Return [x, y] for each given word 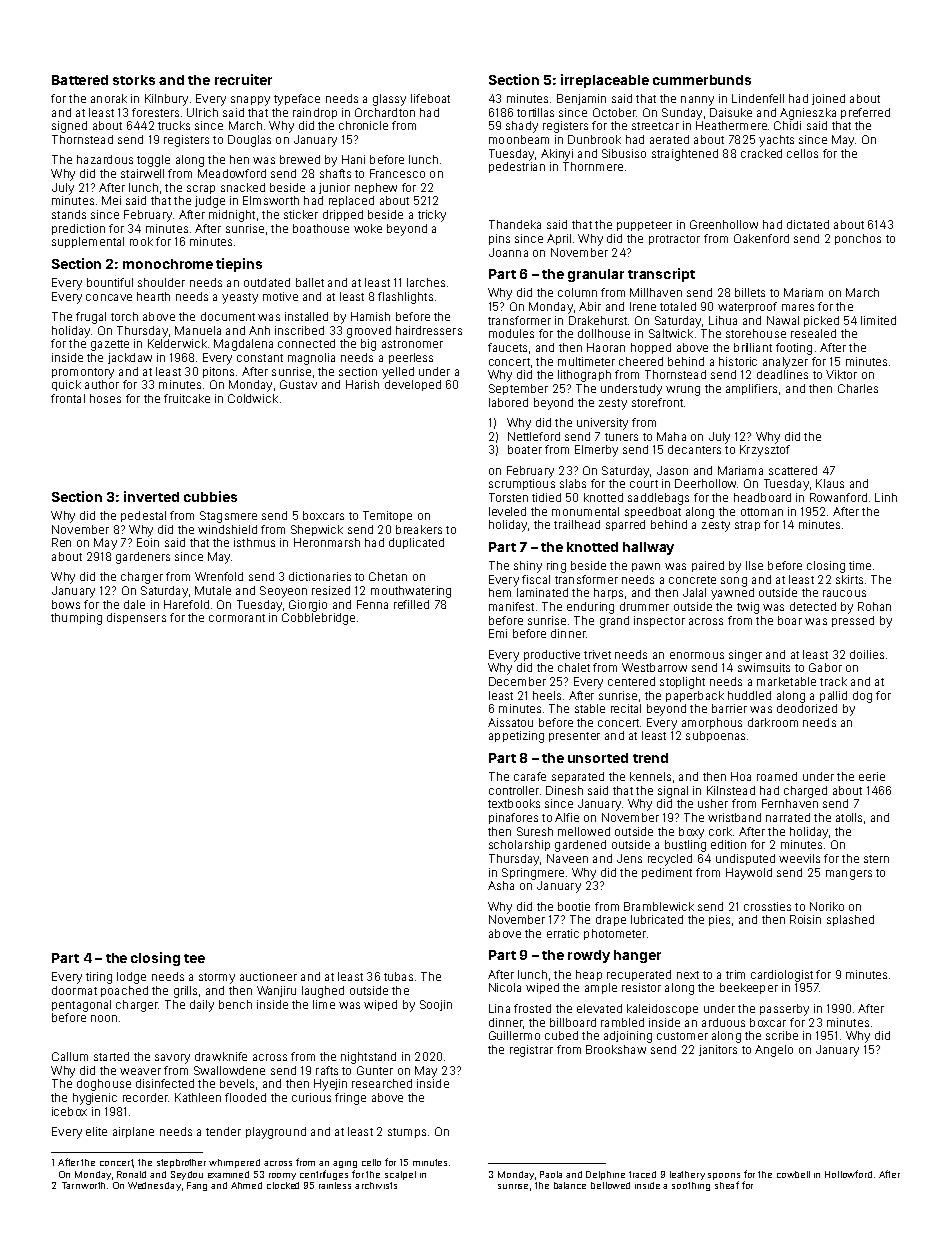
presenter [574, 737]
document [228, 316]
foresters [155, 112]
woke [368, 228]
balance [570, 1185]
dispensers [136, 618]
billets [750, 292]
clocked [283, 1185]
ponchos [858, 239]
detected [813, 606]
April [559, 239]
